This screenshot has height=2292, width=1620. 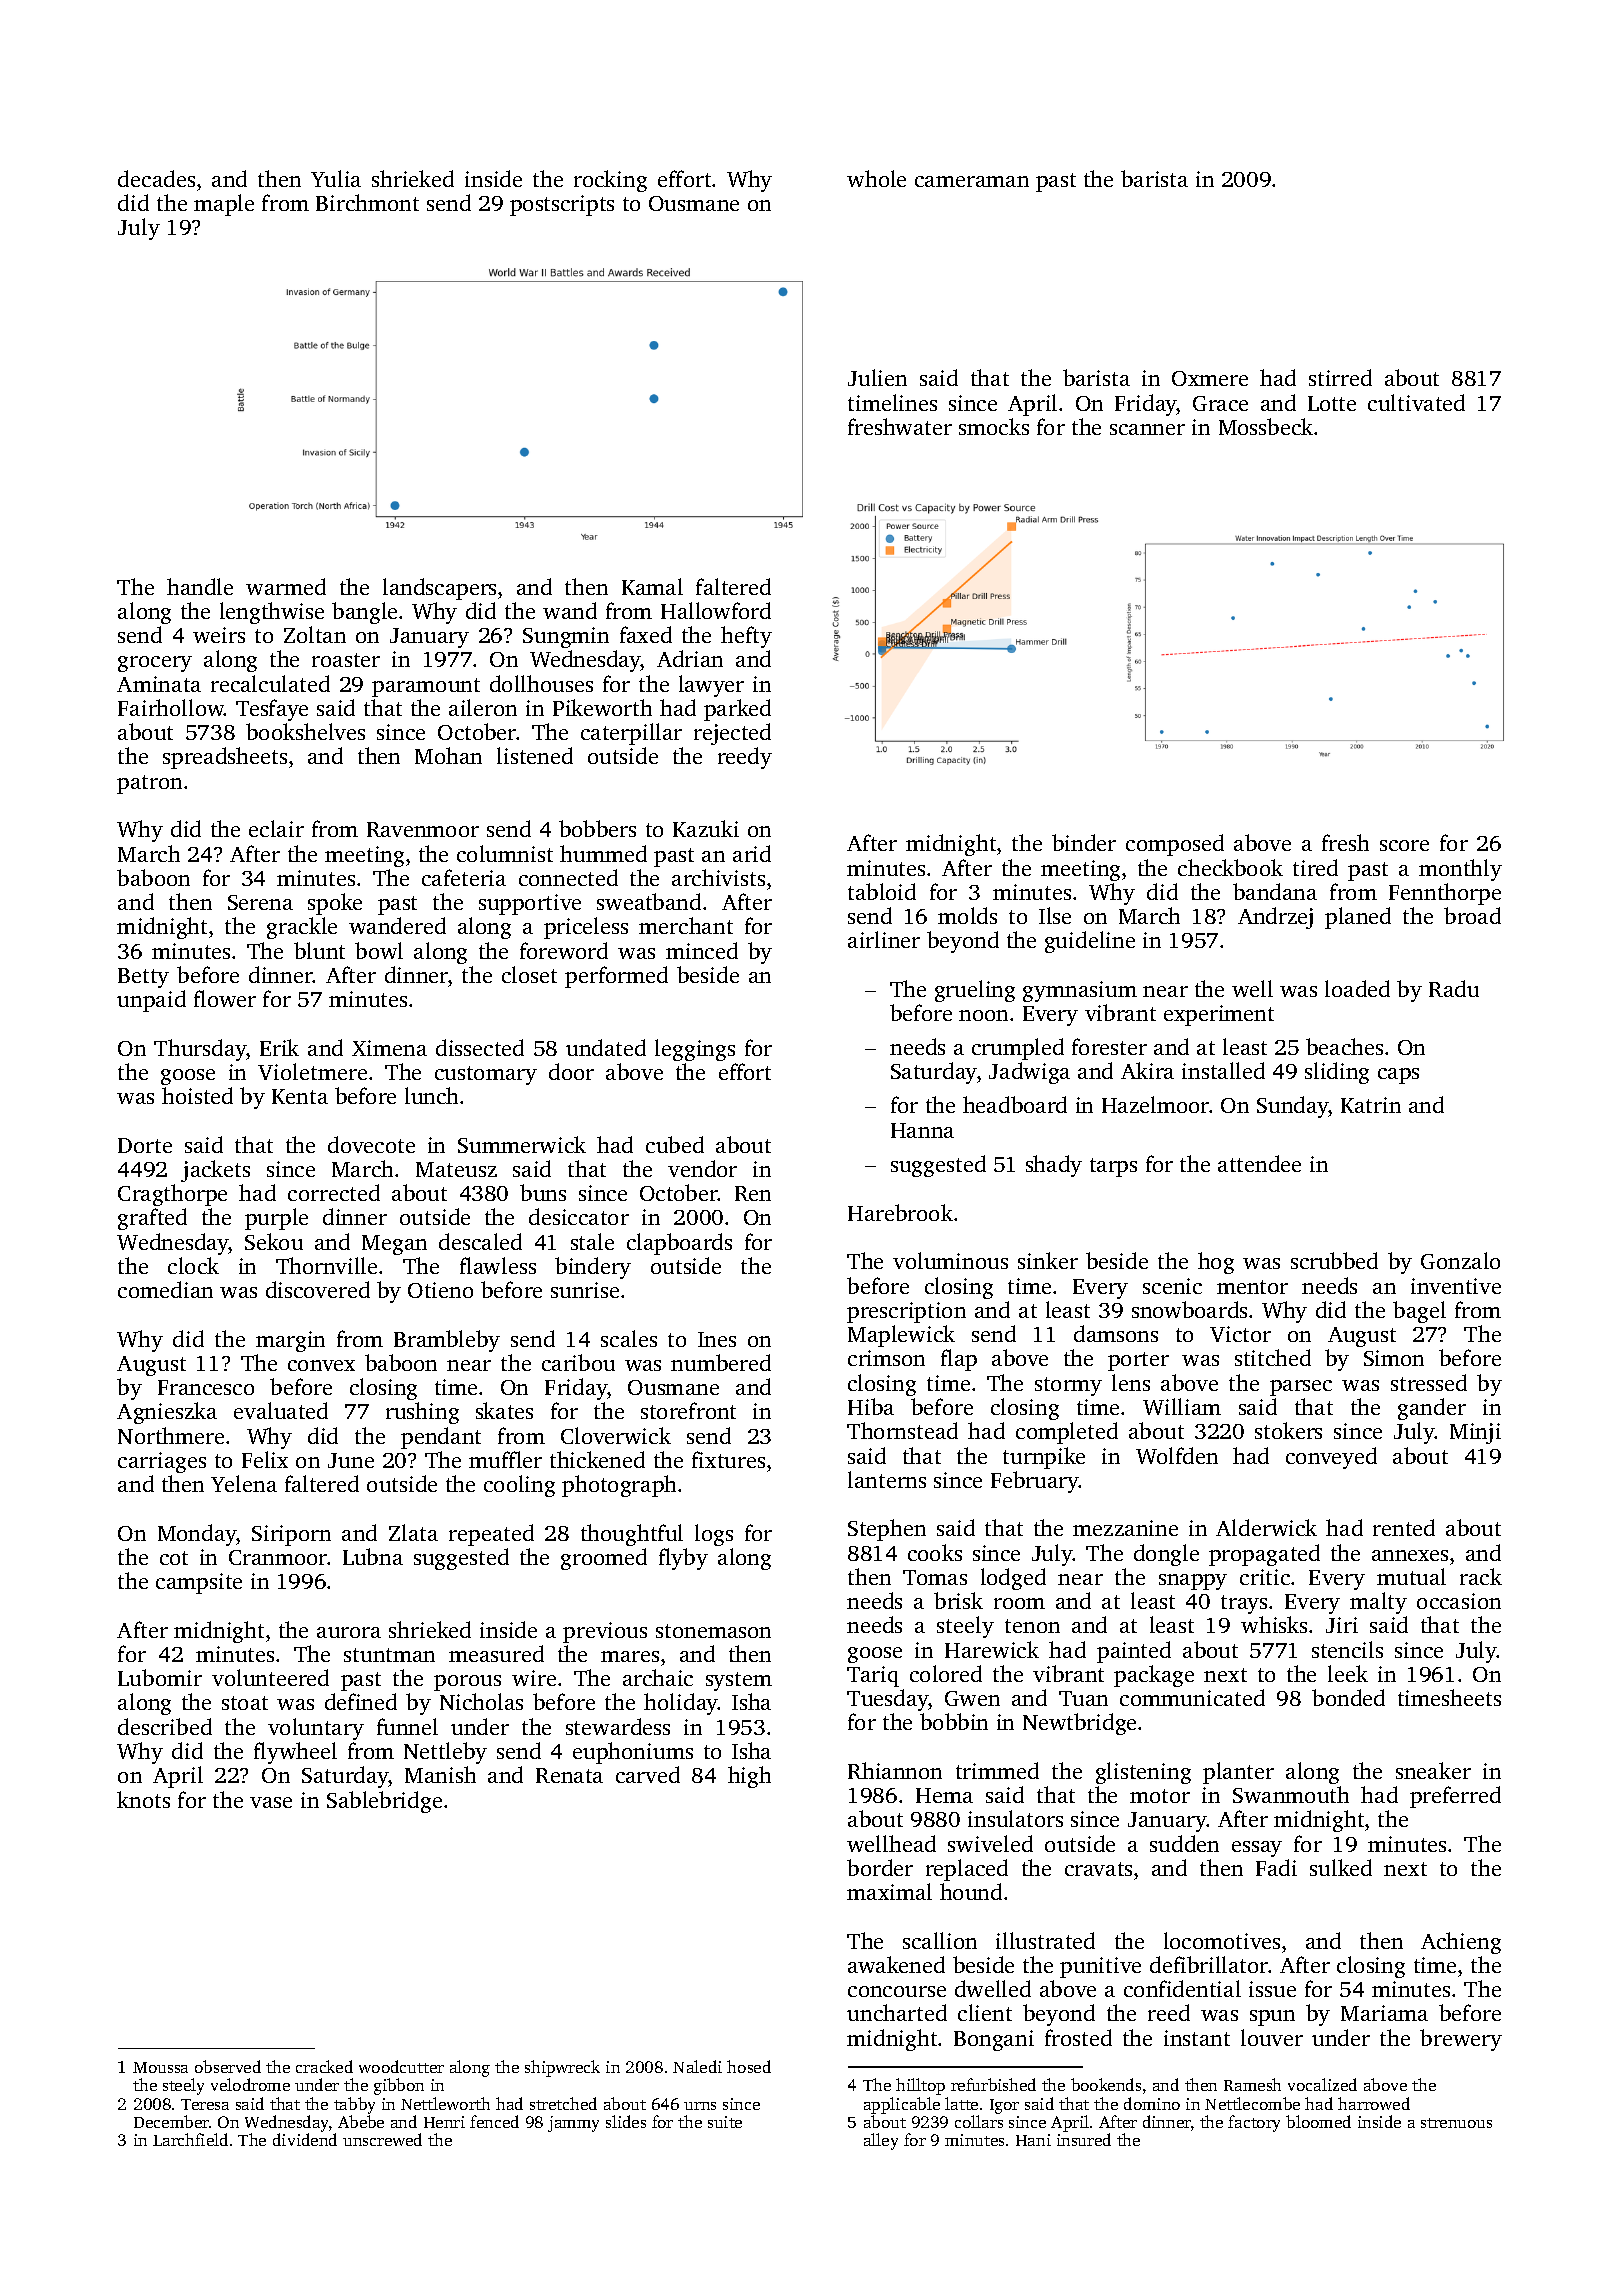 I want to click on carved, so click(x=648, y=1774).
